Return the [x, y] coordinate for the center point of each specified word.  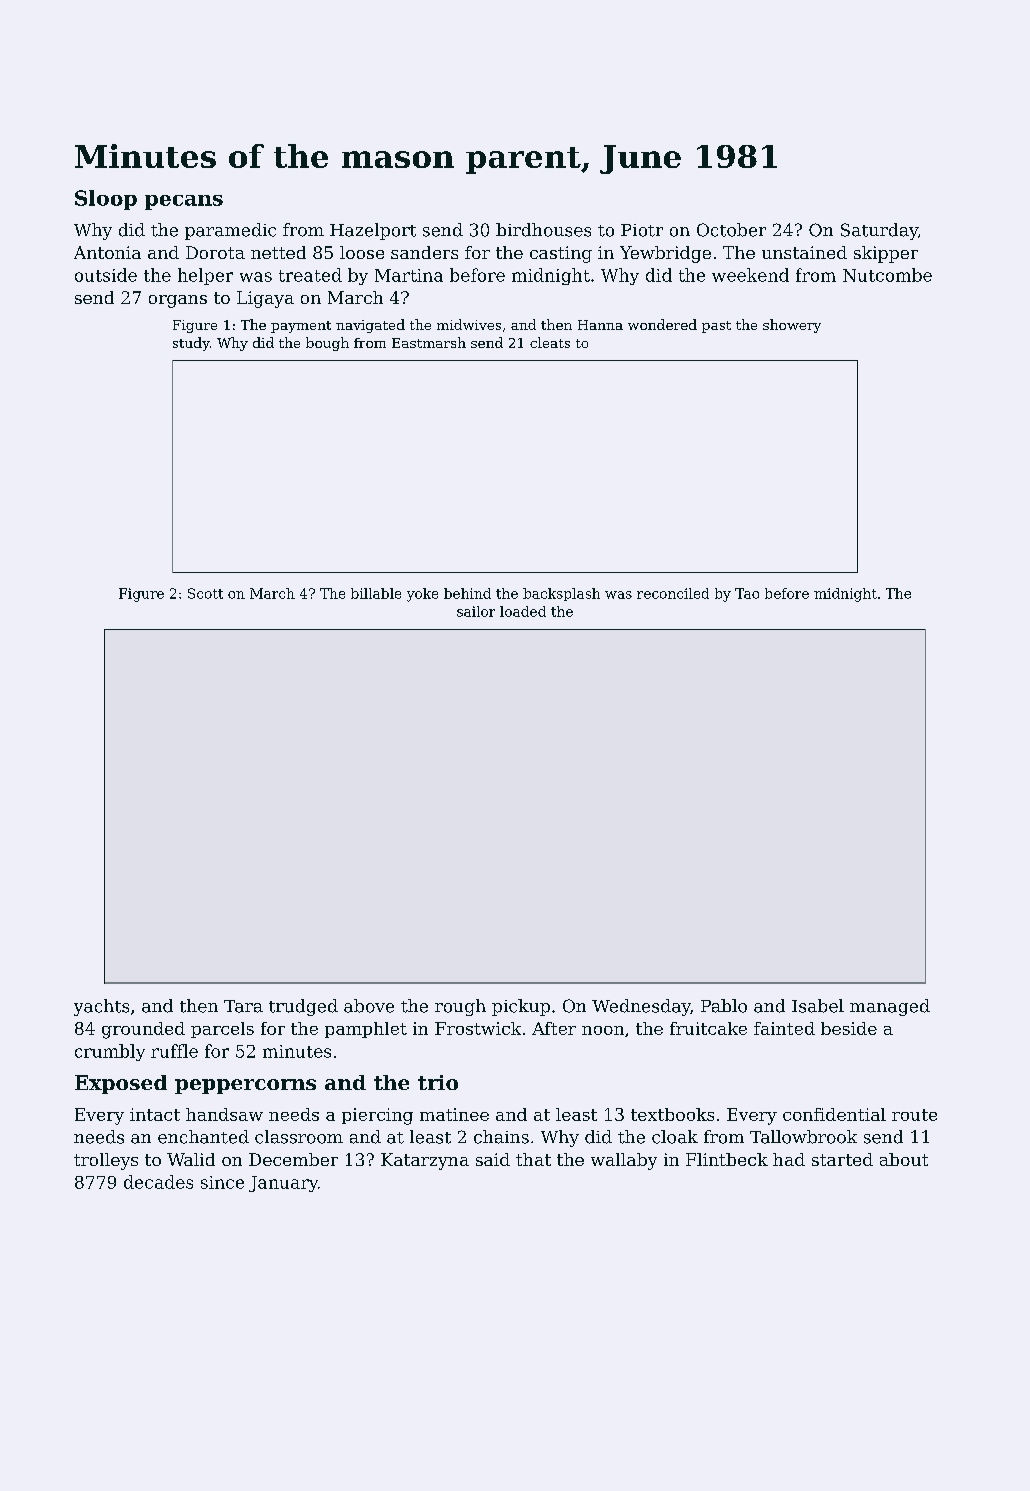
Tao [747, 593]
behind [467, 593]
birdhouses [543, 230]
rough [460, 1007]
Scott [205, 593]
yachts [101, 1007]
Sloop [106, 200]
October [731, 230]
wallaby [624, 1161]
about [904, 1159]
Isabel [818, 1006]
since [222, 1182]
